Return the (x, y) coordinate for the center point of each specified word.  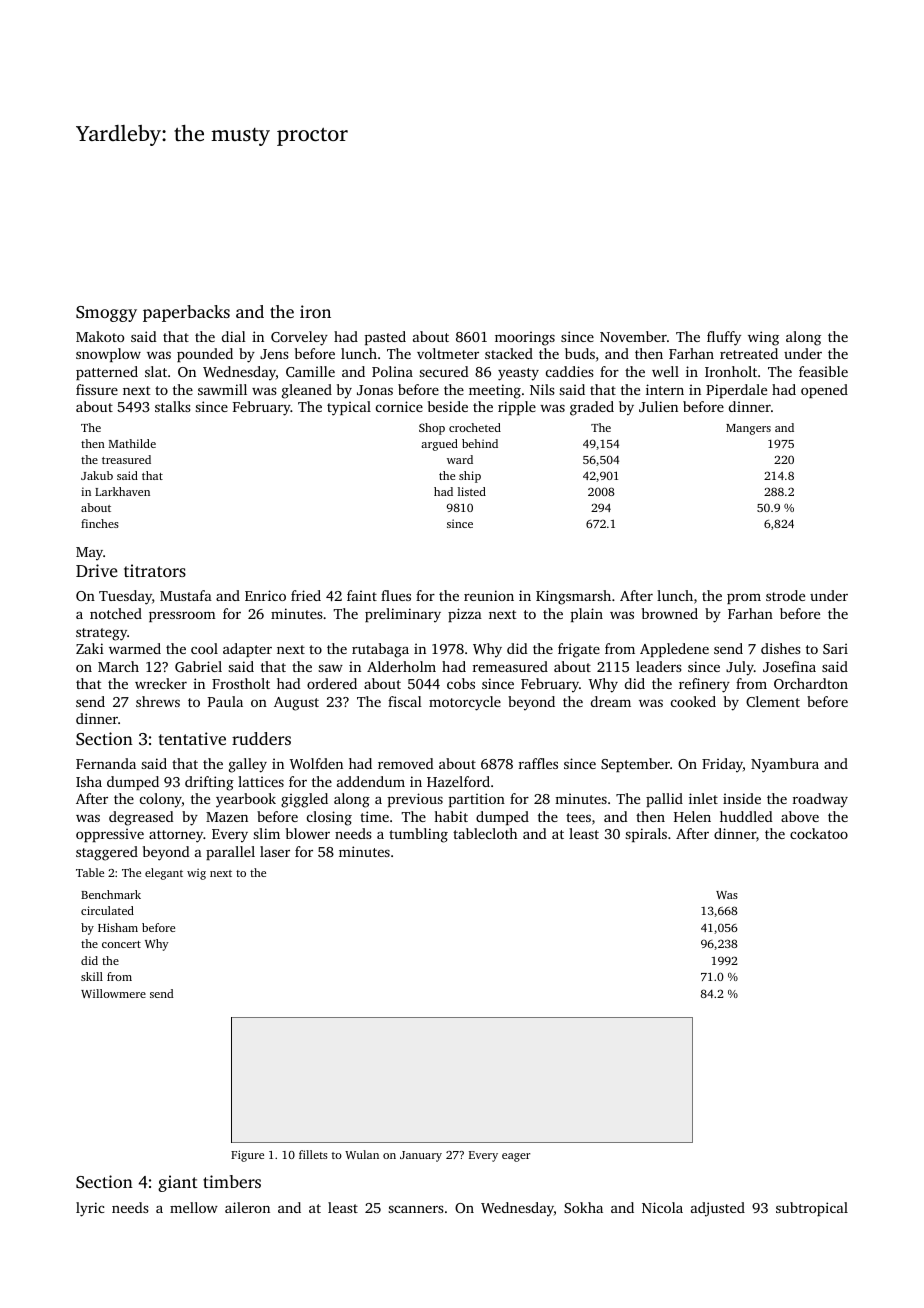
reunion (489, 595)
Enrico (265, 595)
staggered (107, 853)
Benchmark (111, 894)
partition (477, 800)
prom (744, 599)
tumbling (418, 835)
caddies (570, 371)
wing (763, 338)
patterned (107, 373)
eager (516, 1157)
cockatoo (819, 833)
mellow (194, 1207)
